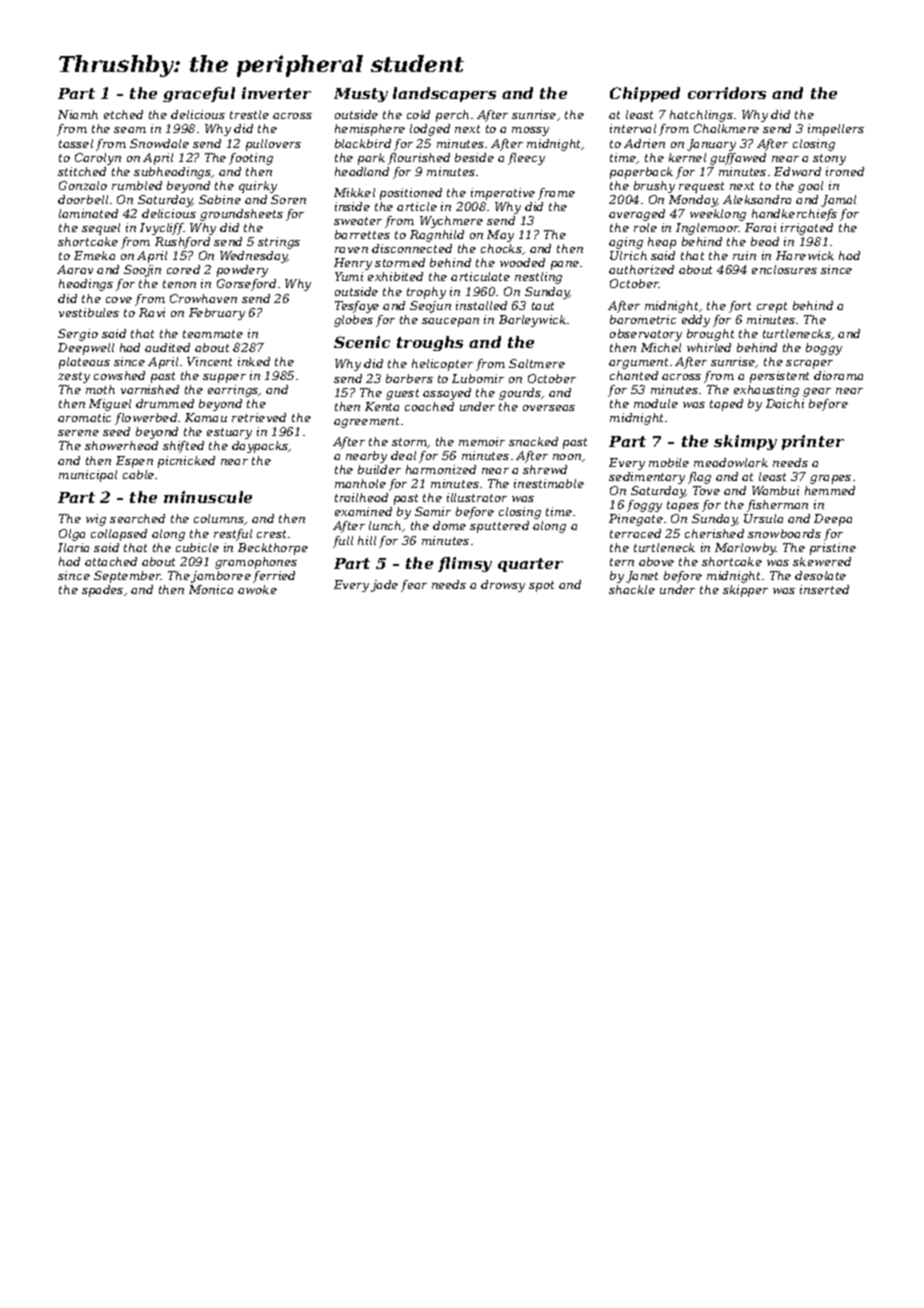 The image size is (924, 1308). Describe the element at coordinates (361, 95) in the image. I see `Musty` at that location.
